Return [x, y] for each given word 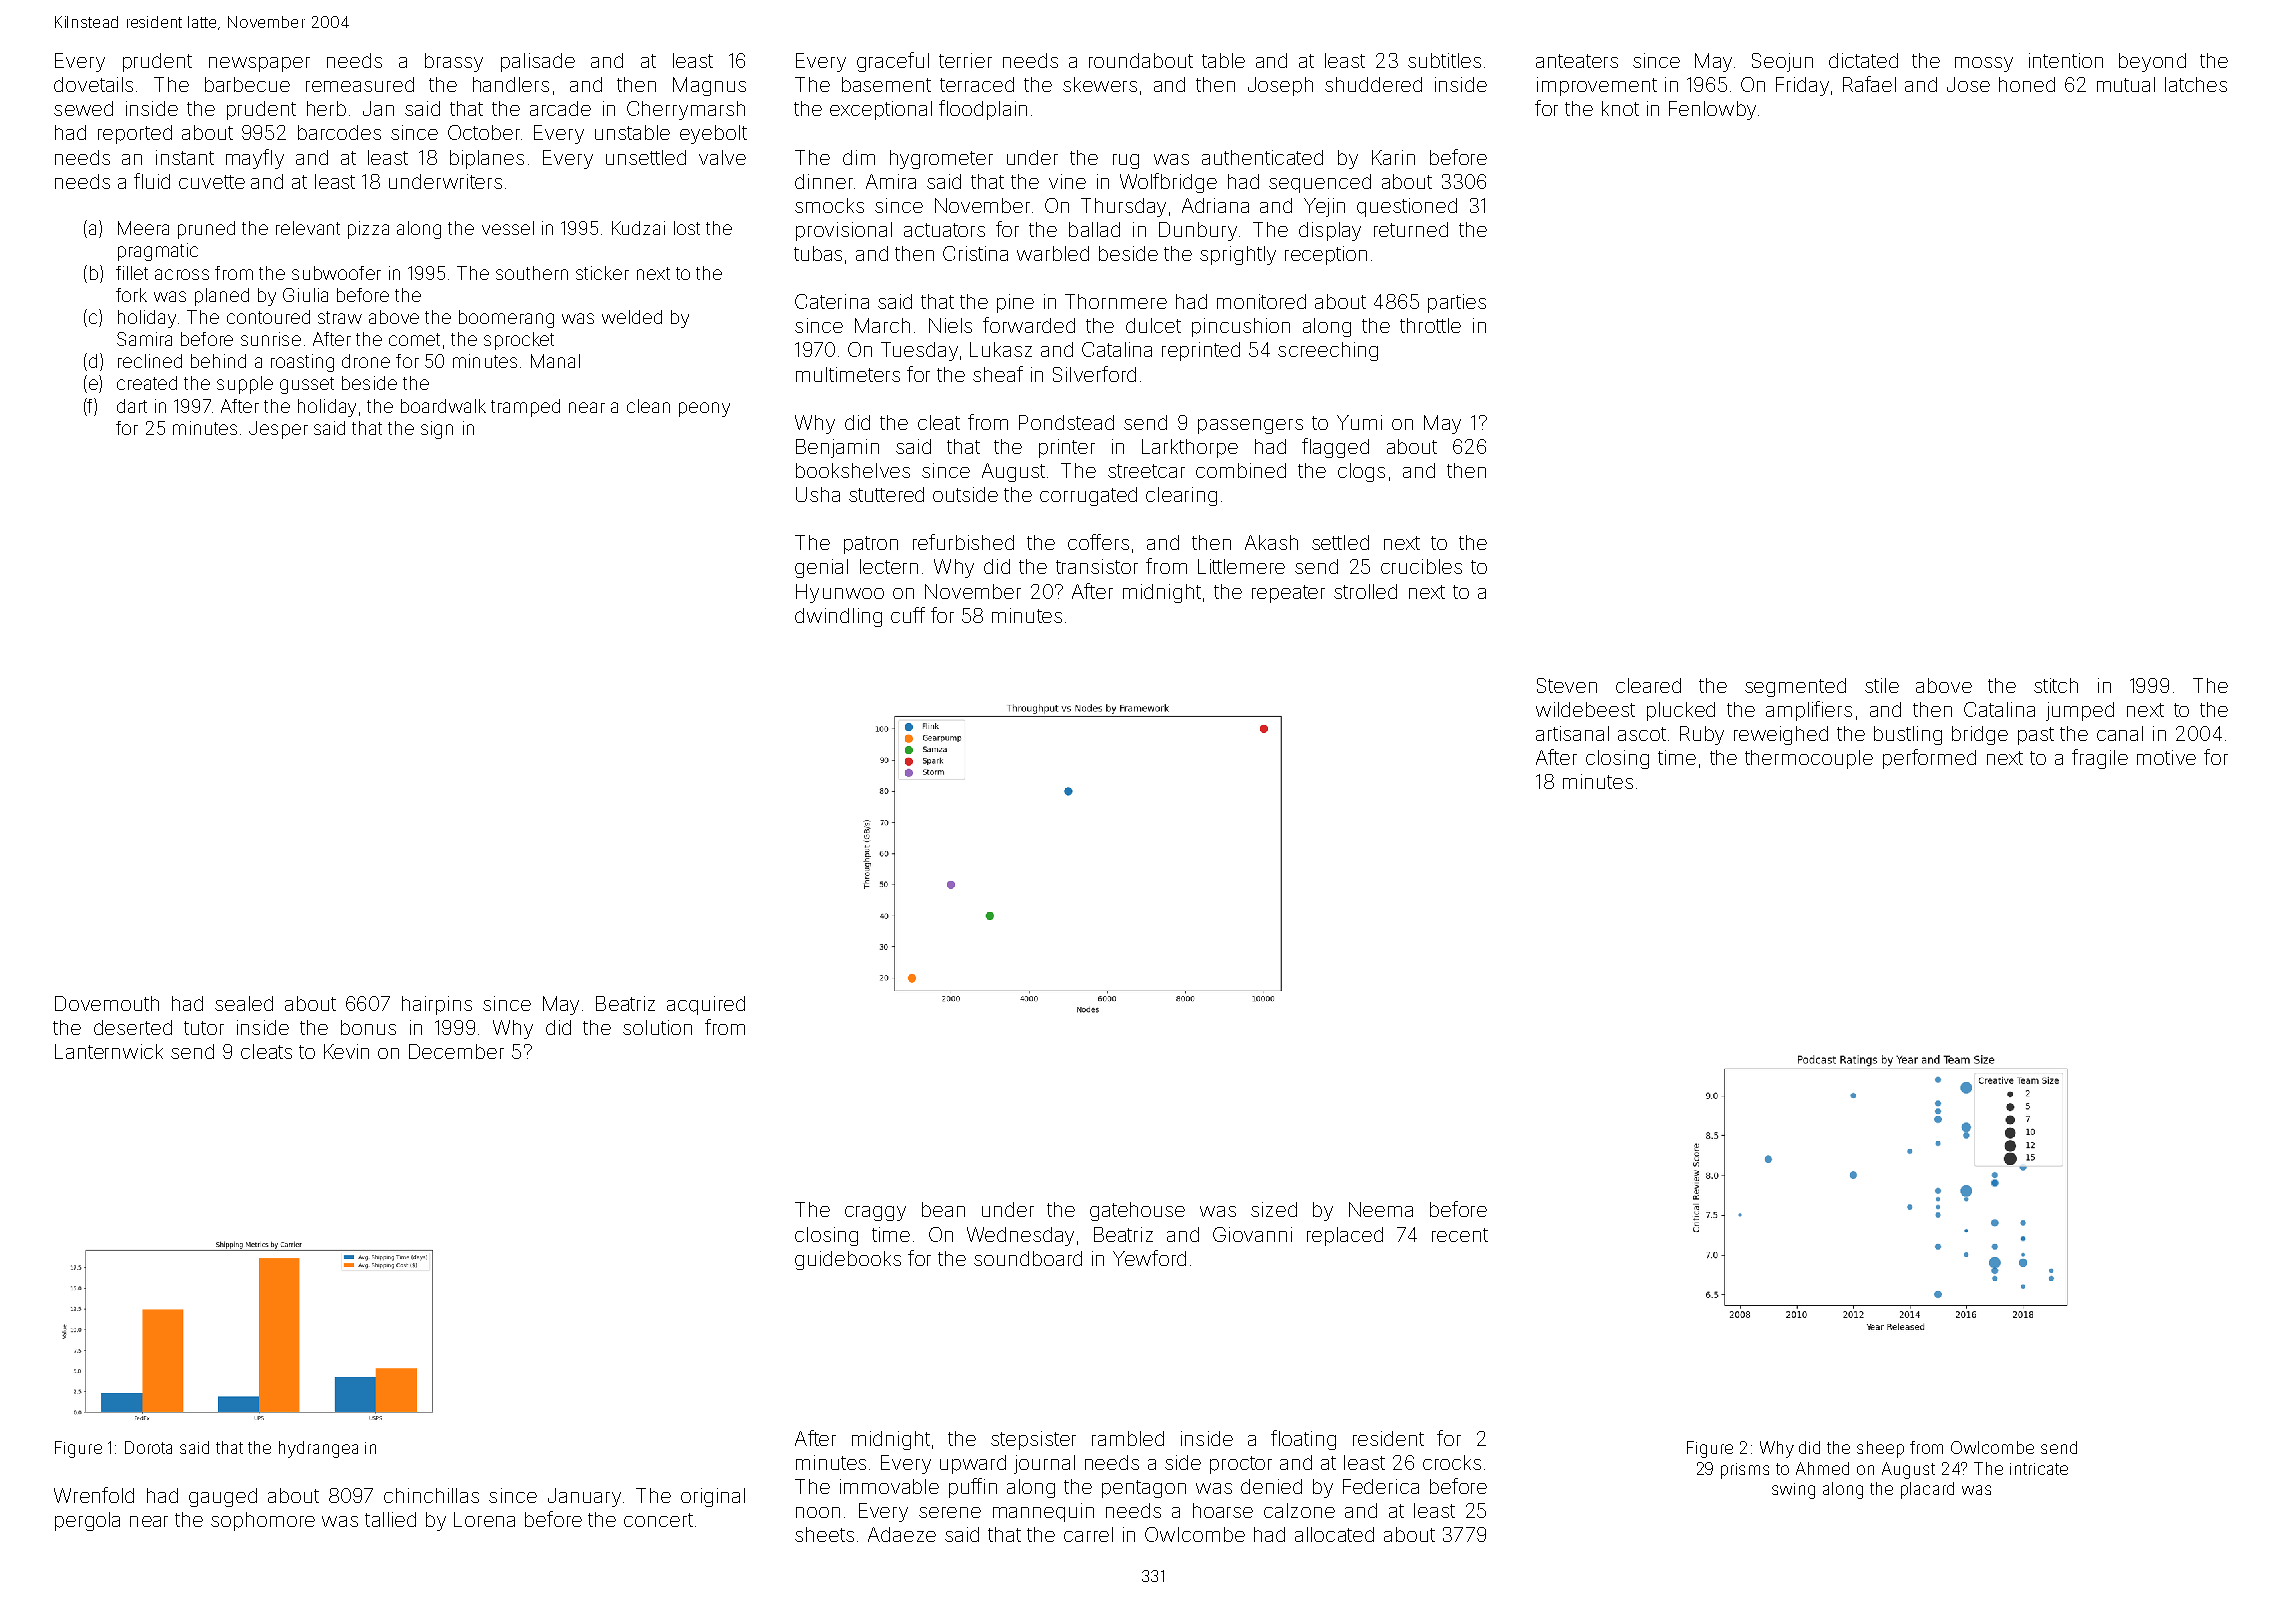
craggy [875, 1213]
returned [1411, 229]
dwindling [838, 617]
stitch [2056, 685]
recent [1460, 1235]
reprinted [1201, 351]
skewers [1100, 84]
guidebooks [848, 1260]
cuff [908, 615]
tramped [525, 408]
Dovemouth [107, 1003]
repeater [1288, 594]
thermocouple [1809, 759]
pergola [87, 1521]
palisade [538, 62]
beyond [2152, 62]
